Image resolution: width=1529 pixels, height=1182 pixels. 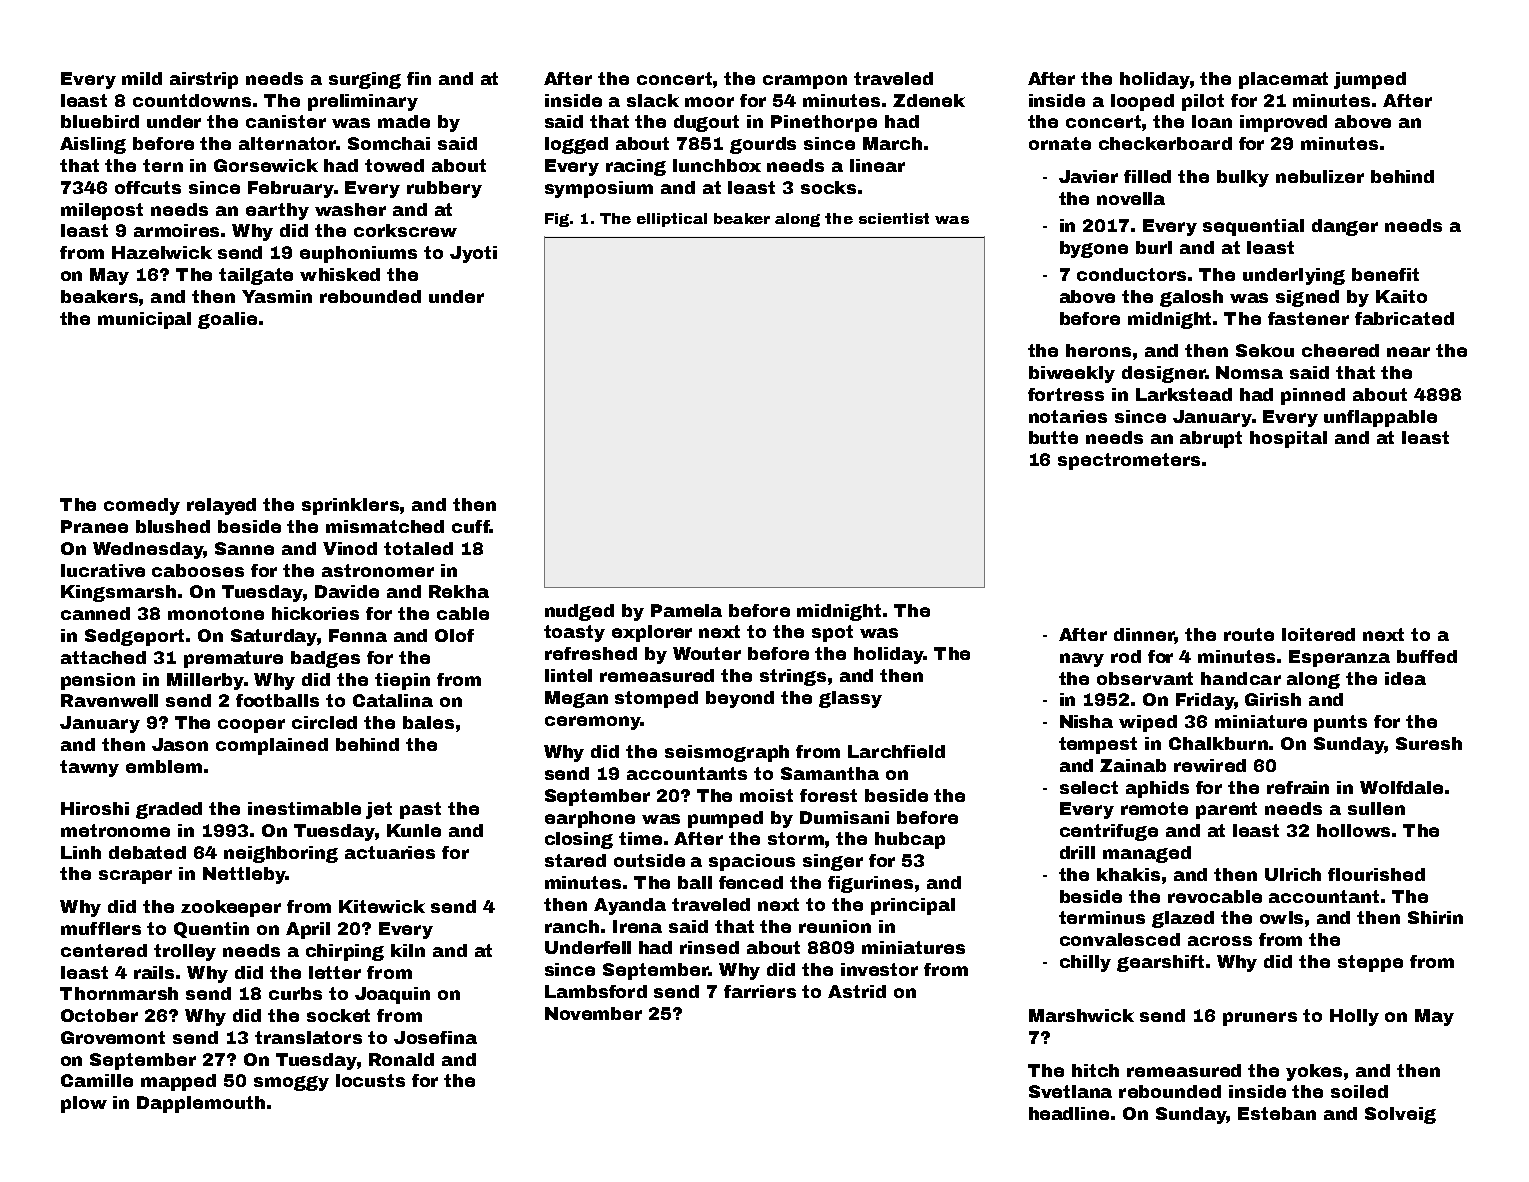 I want to click on improved, so click(x=1283, y=123).
